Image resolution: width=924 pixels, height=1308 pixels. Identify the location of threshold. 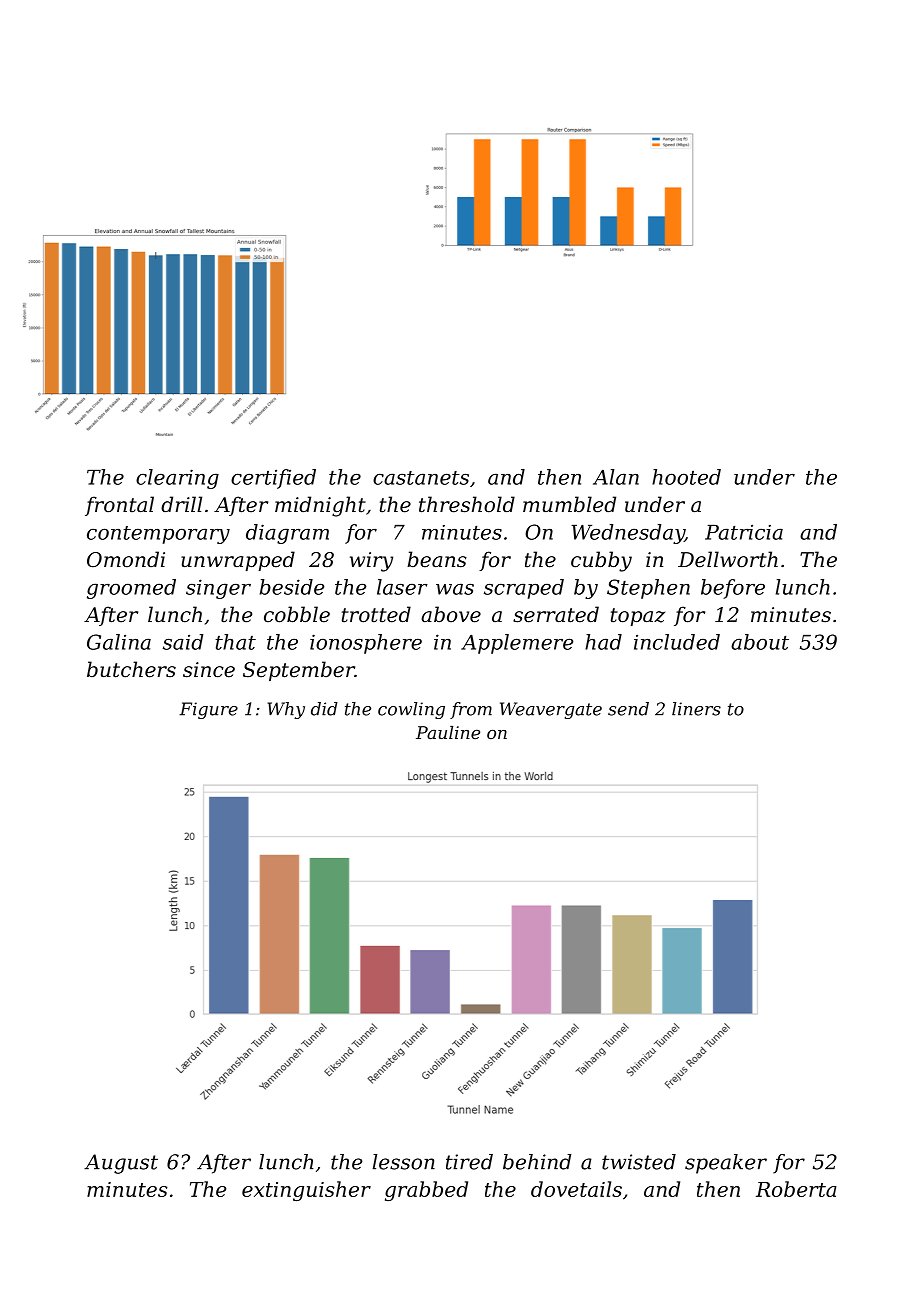
(467, 504).
